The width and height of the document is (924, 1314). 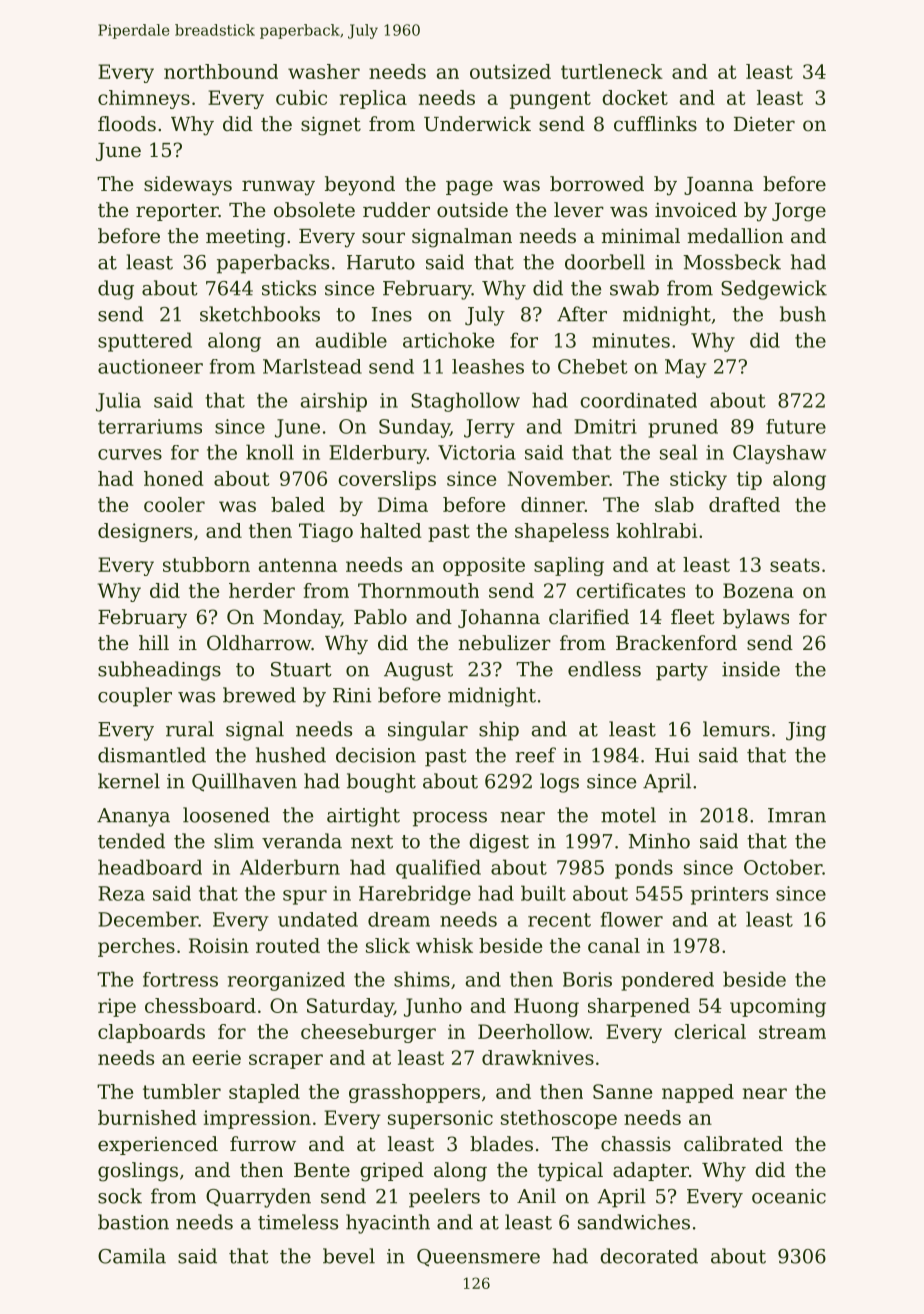 I want to click on scraper, so click(x=286, y=1061).
